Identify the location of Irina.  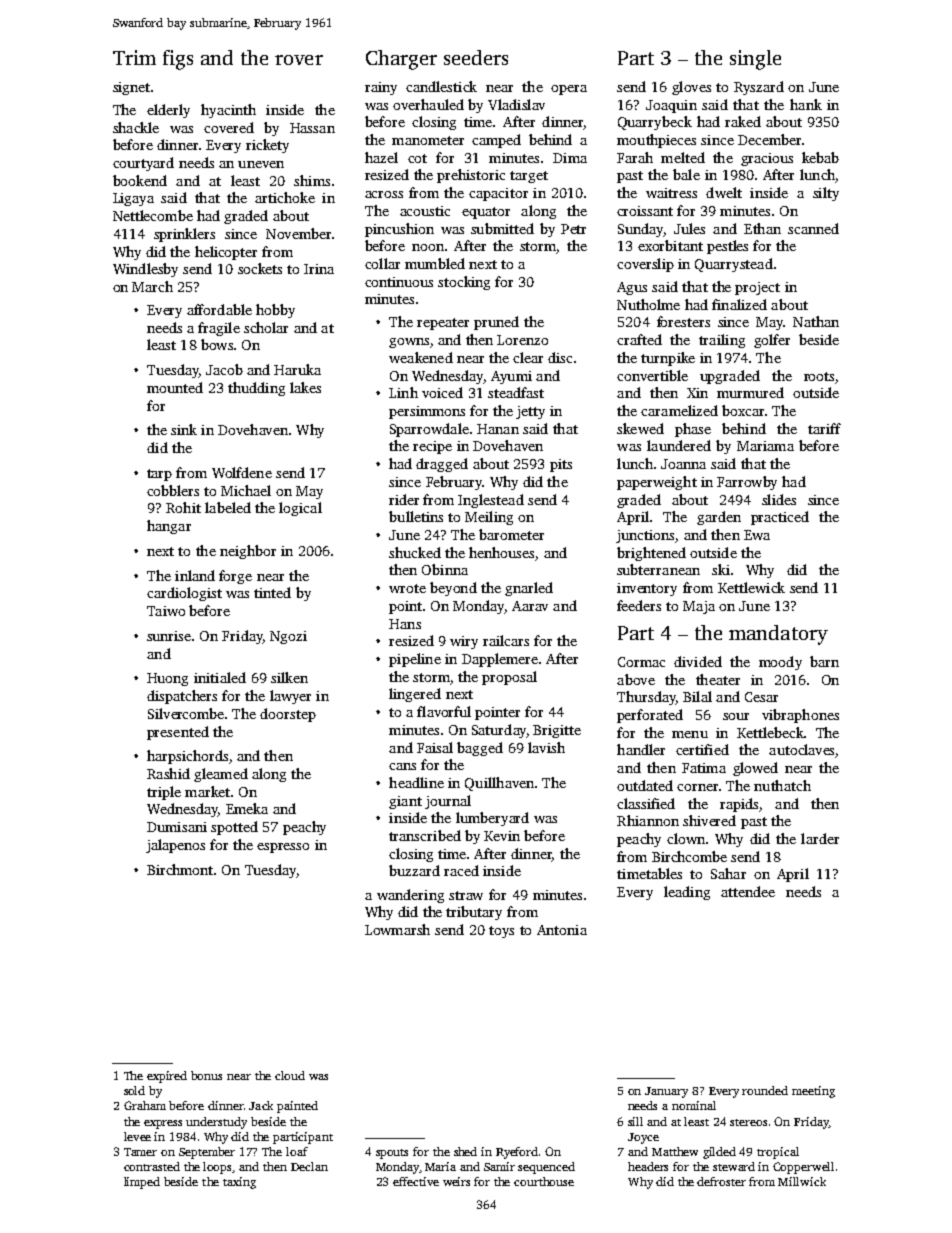
(319, 269).
